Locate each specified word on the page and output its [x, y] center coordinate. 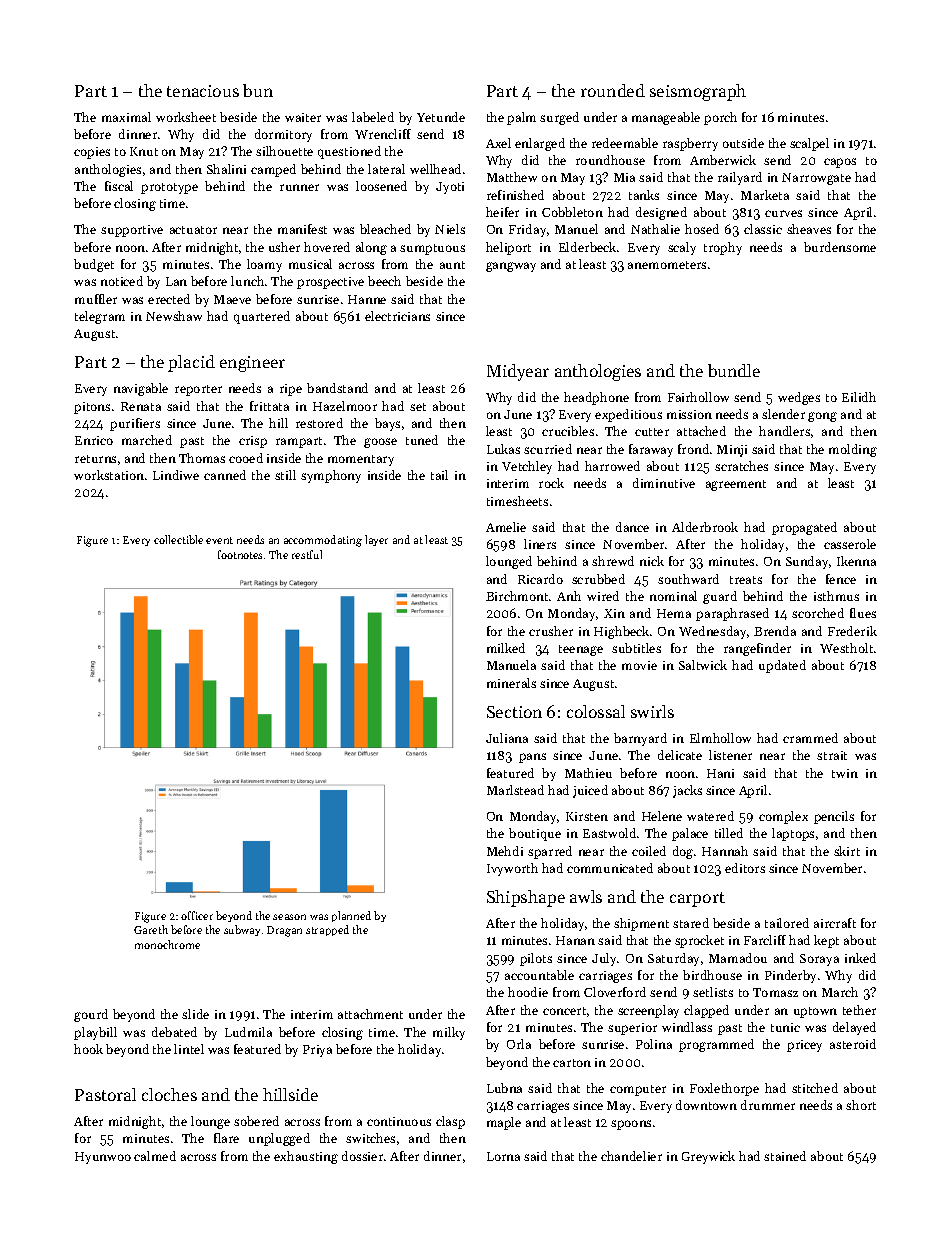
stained [785, 1156]
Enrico [94, 440]
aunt [452, 265]
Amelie [506, 527]
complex [783, 817]
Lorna [503, 1156]
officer [197, 915]
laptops [793, 834]
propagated [804, 528]
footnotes [240, 554]
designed [661, 213]
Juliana [507, 738]
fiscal [119, 186]
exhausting [306, 1157]
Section [514, 712]
